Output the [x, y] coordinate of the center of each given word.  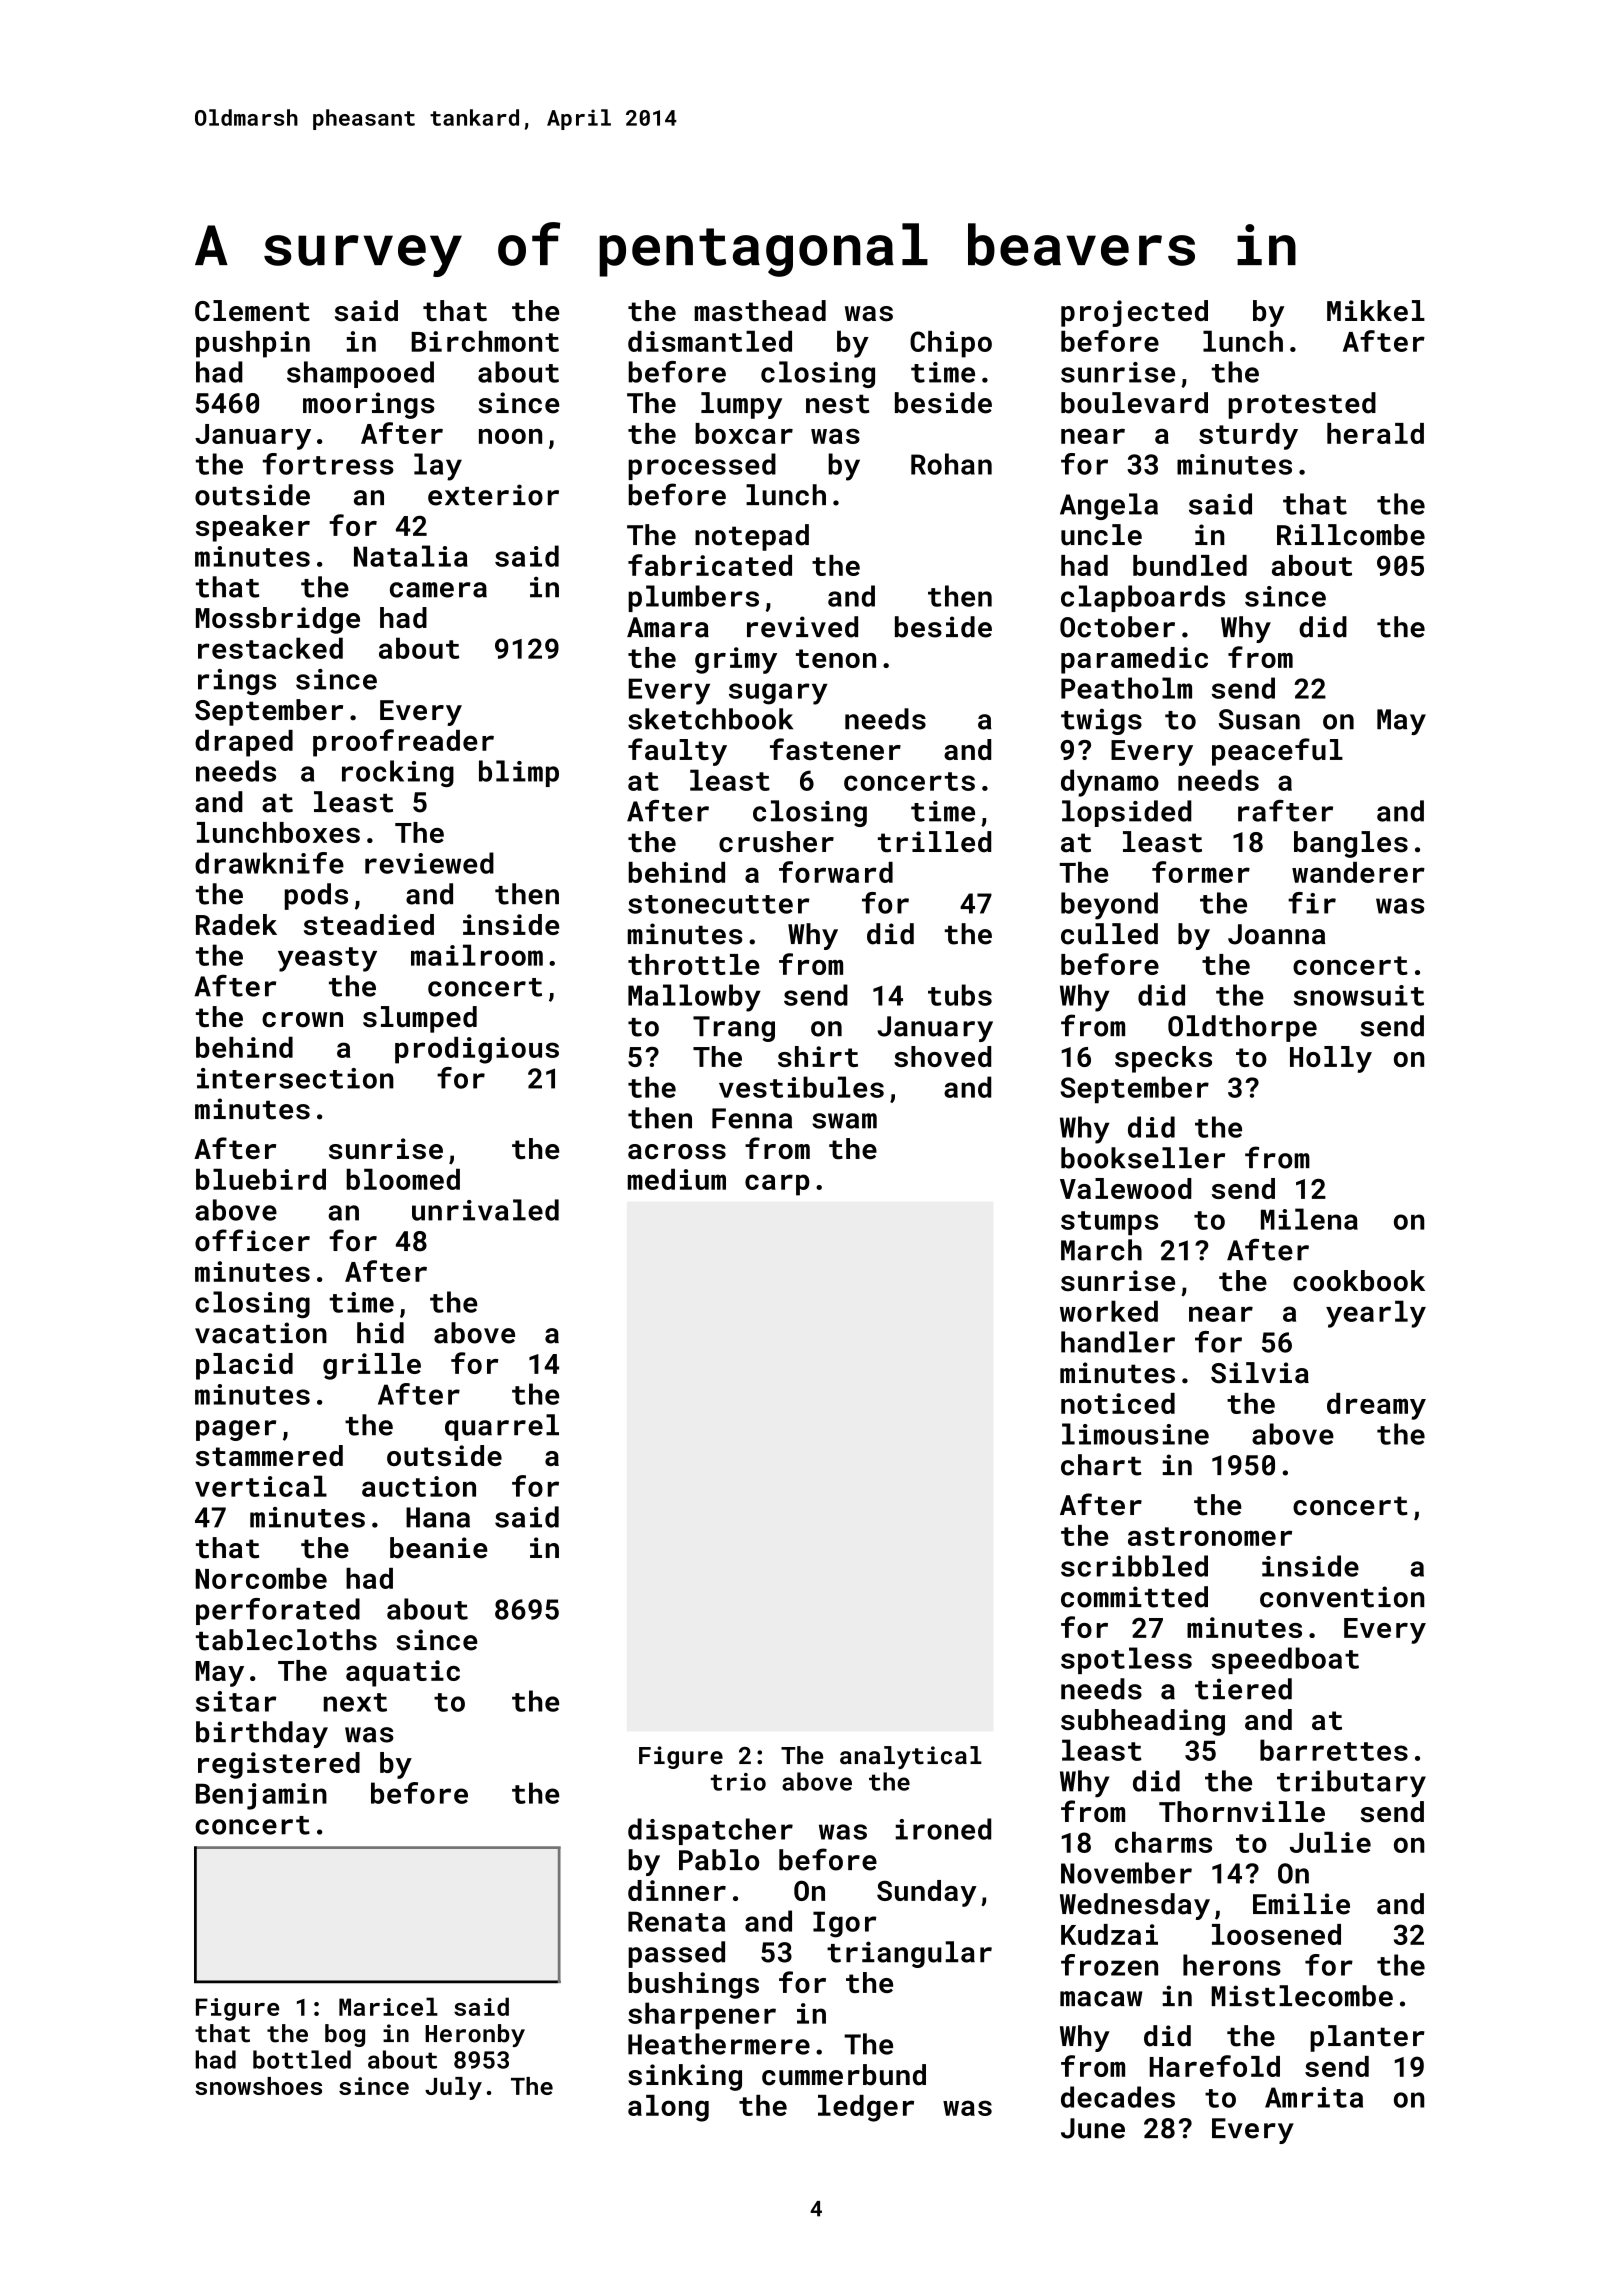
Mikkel [1376, 311]
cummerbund [844, 2075]
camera [438, 590]
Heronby [475, 2035]
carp [777, 1185]
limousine [1135, 1434]
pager [236, 1430]
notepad [752, 537]
